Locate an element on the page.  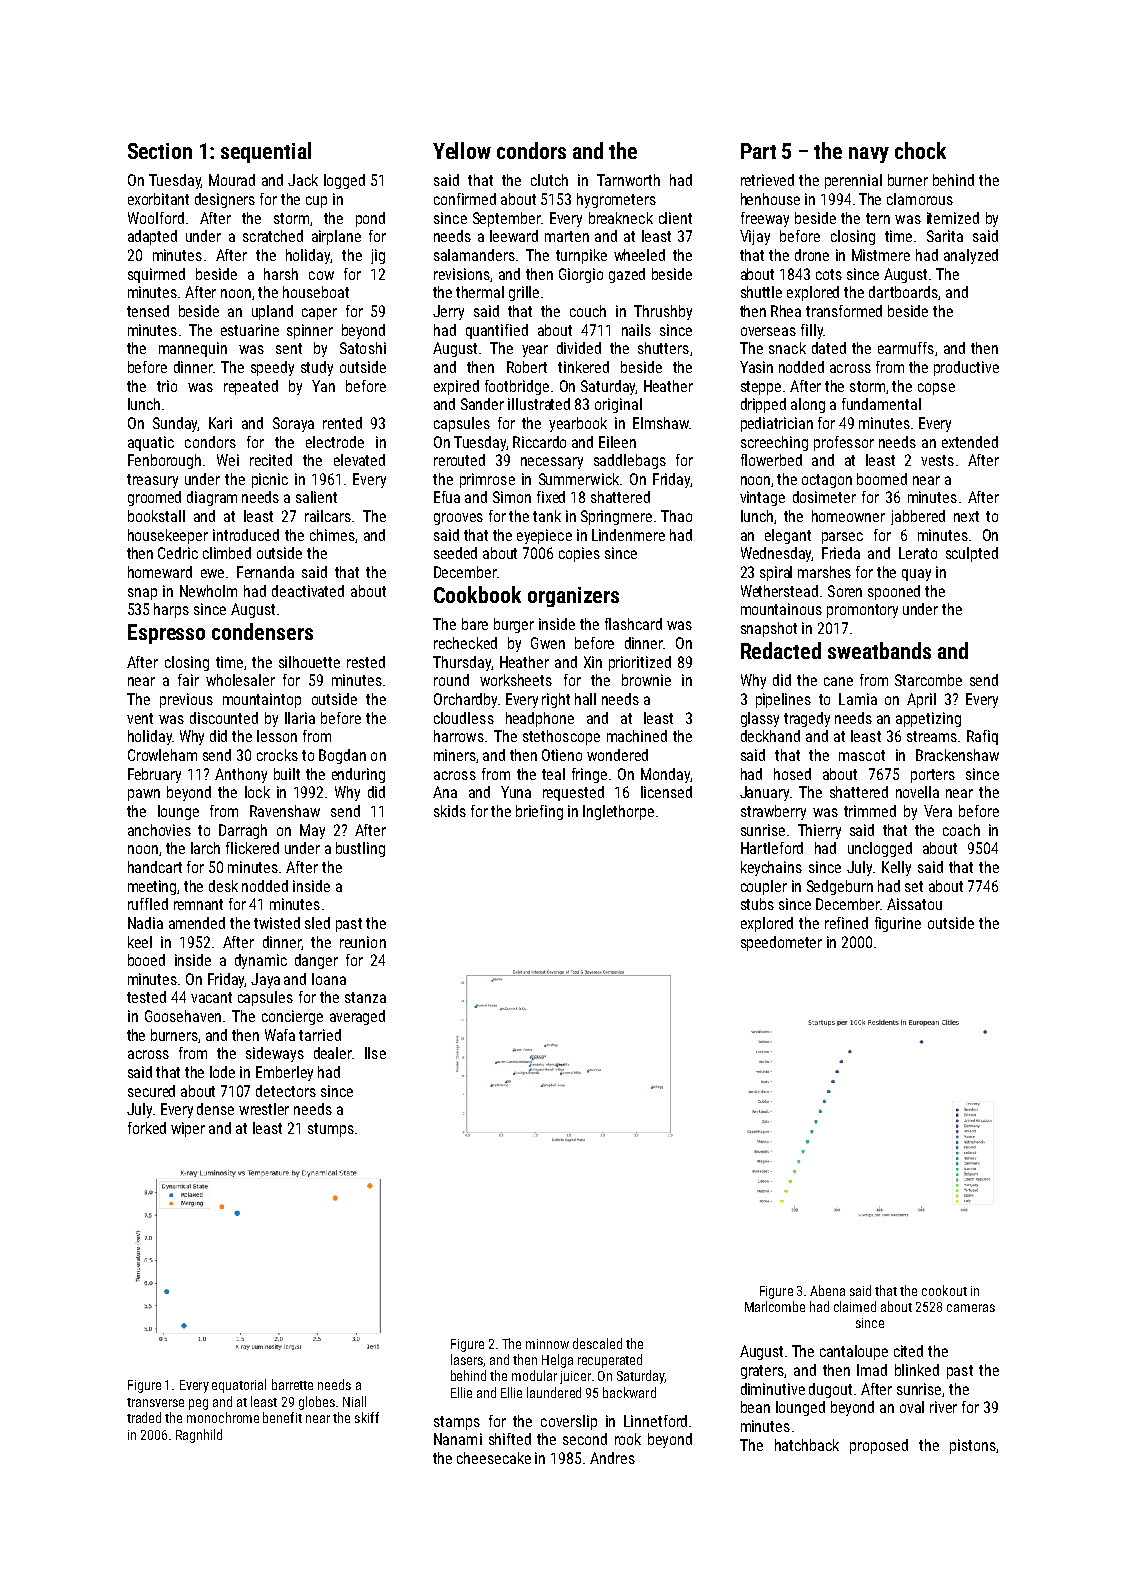
elegant is located at coordinates (788, 536).
